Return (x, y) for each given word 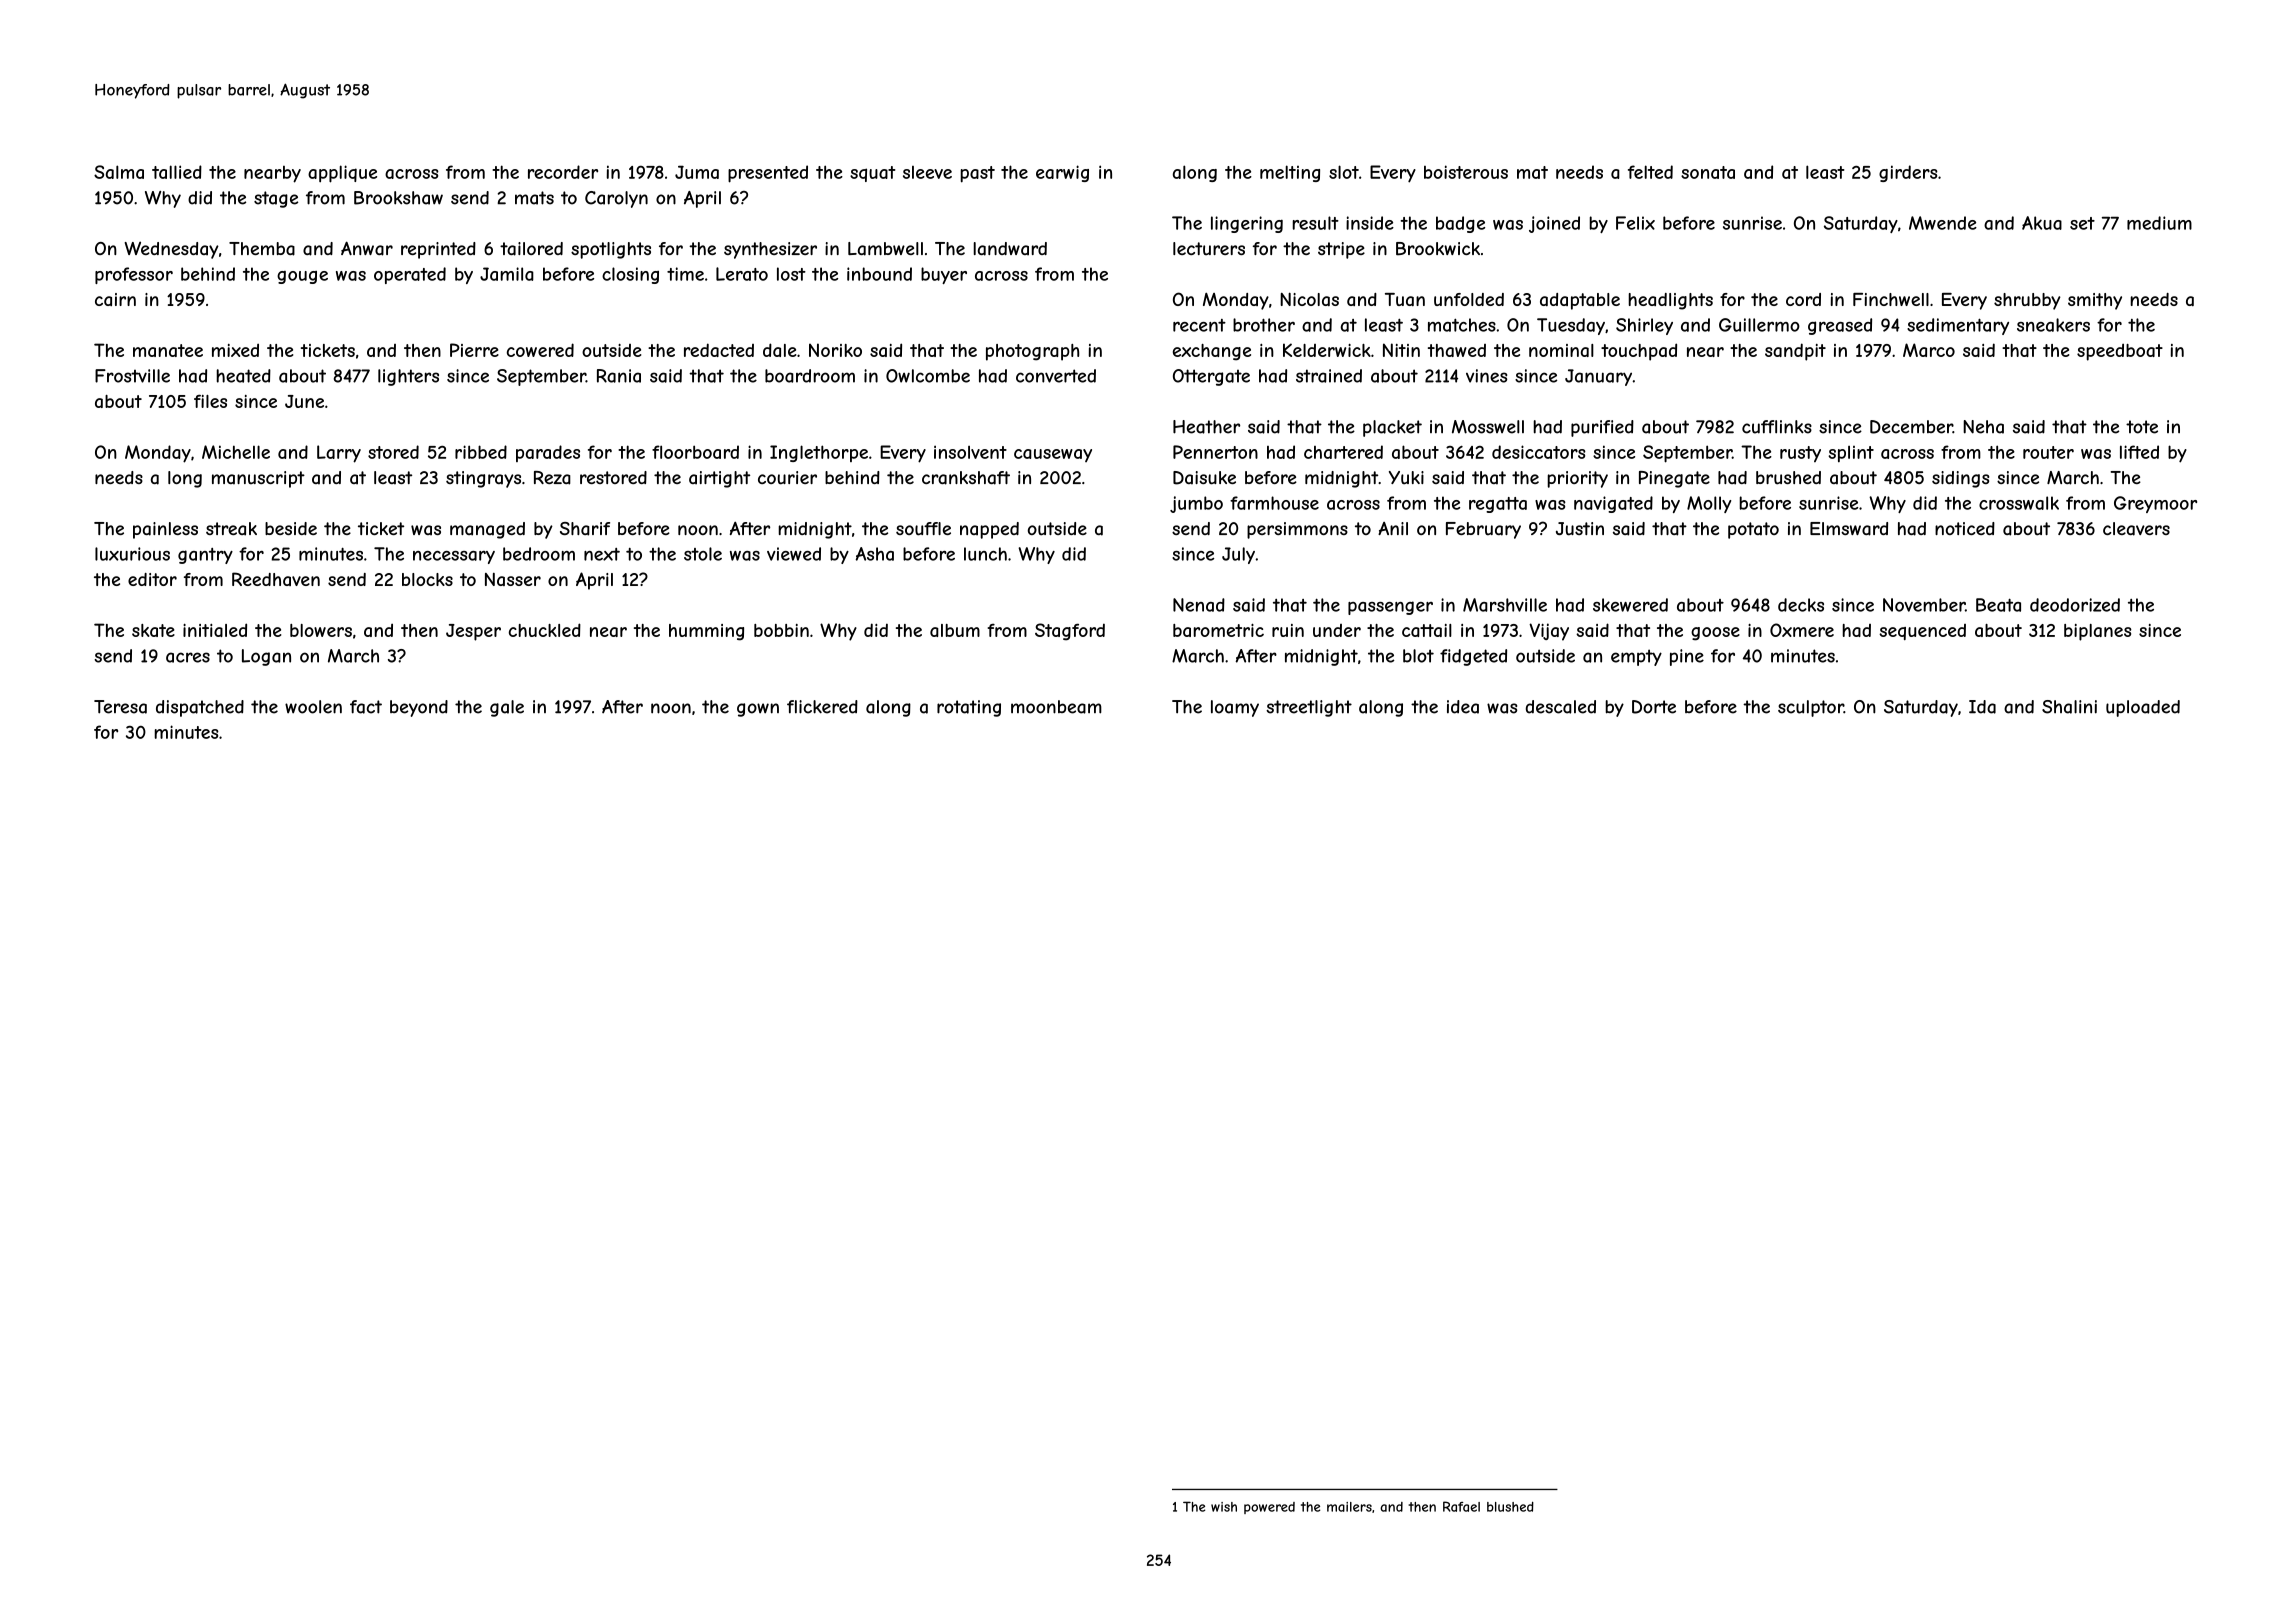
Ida (1982, 707)
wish (1224, 1507)
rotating (969, 708)
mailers (1349, 1507)
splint (1851, 454)
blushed (1510, 1507)
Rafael (1461, 1506)
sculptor (1811, 708)
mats (534, 198)
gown (758, 710)
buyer (944, 275)
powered (1269, 1508)
